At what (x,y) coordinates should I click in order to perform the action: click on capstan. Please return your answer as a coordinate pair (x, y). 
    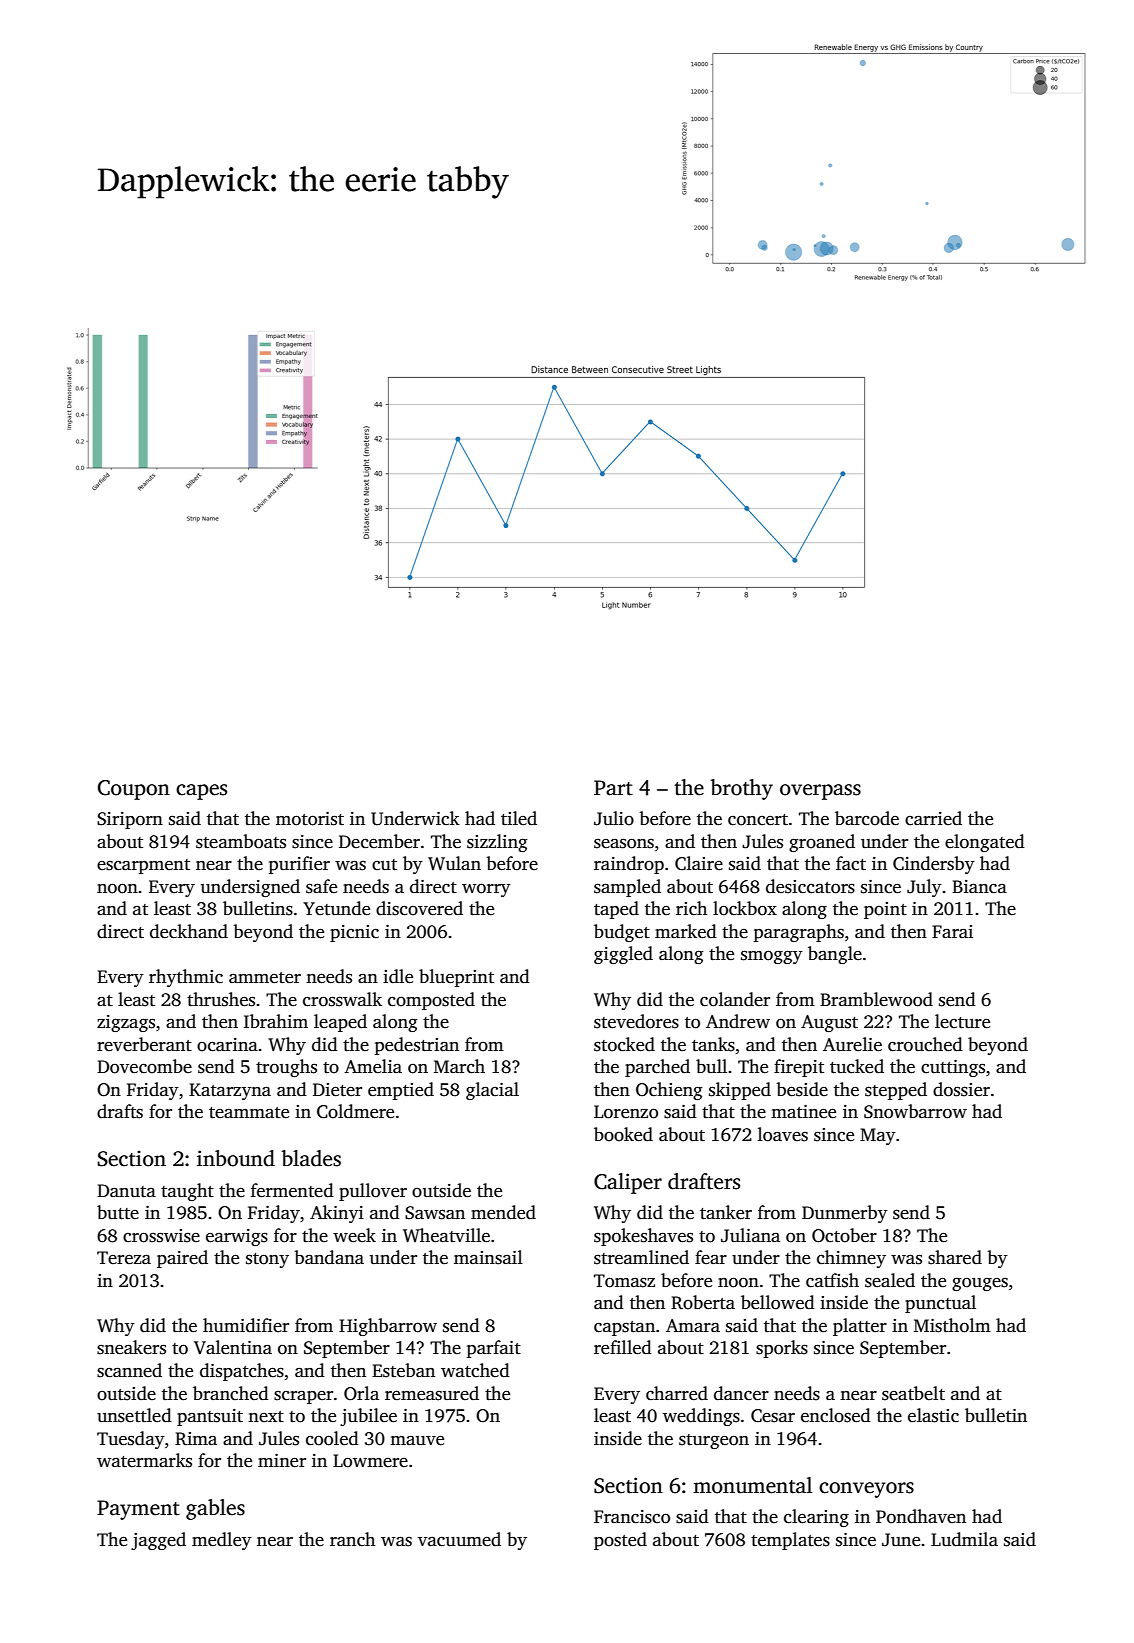
    Looking at the image, I should click on (624, 1328).
